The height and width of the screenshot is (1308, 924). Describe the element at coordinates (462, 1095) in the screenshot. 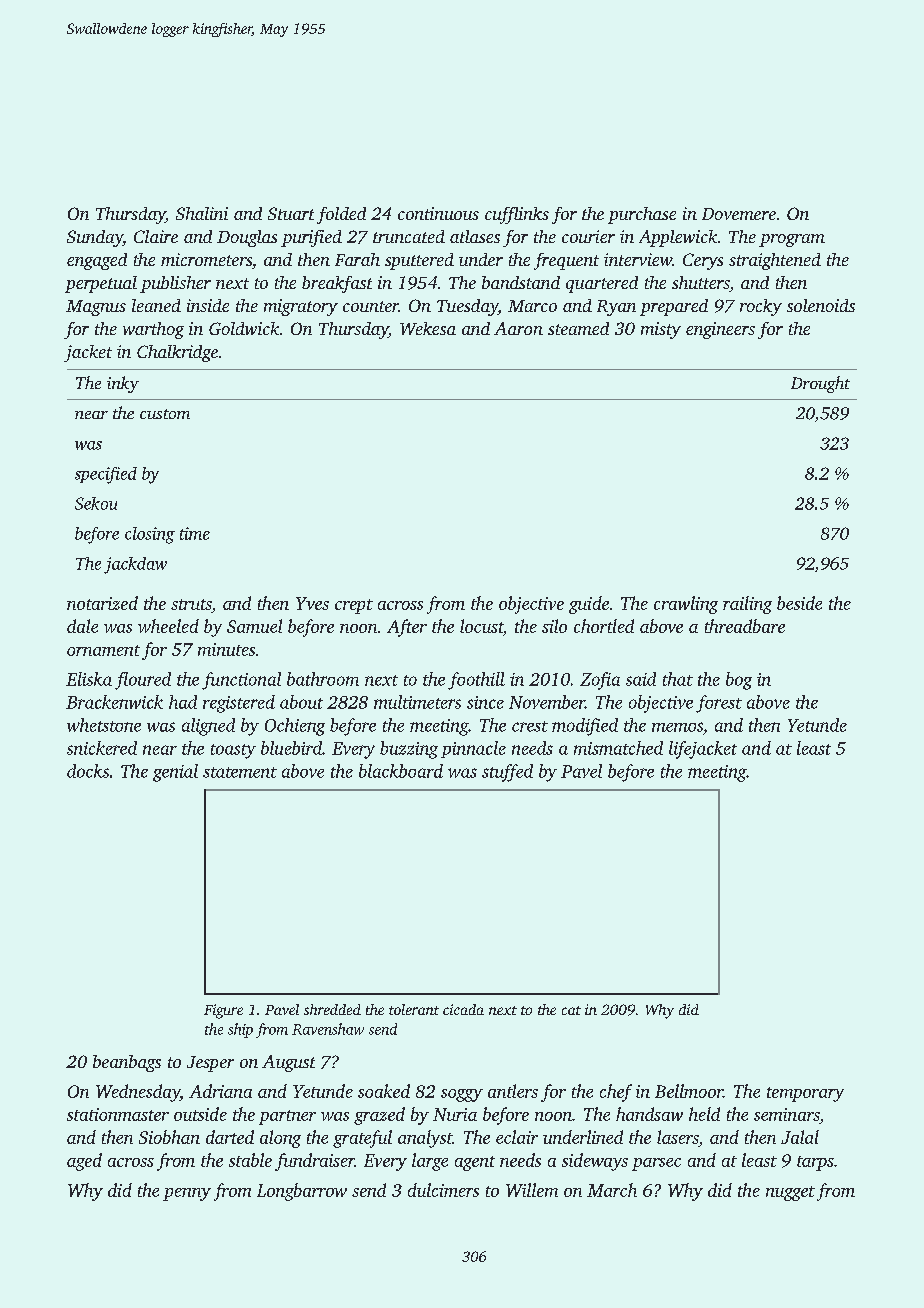

I see `soggy` at that location.
